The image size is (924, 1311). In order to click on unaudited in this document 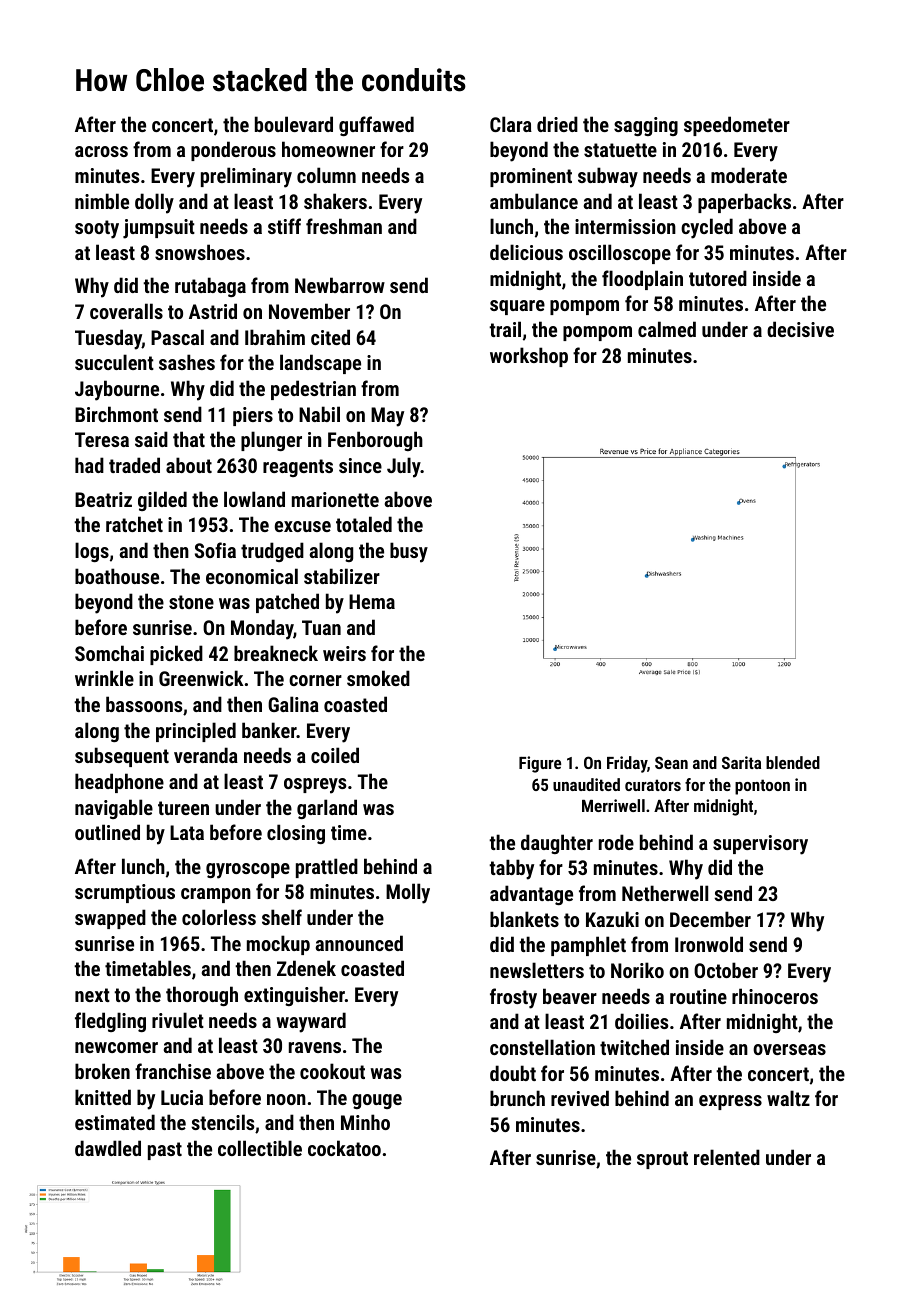, I will do `click(586, 784)`.
